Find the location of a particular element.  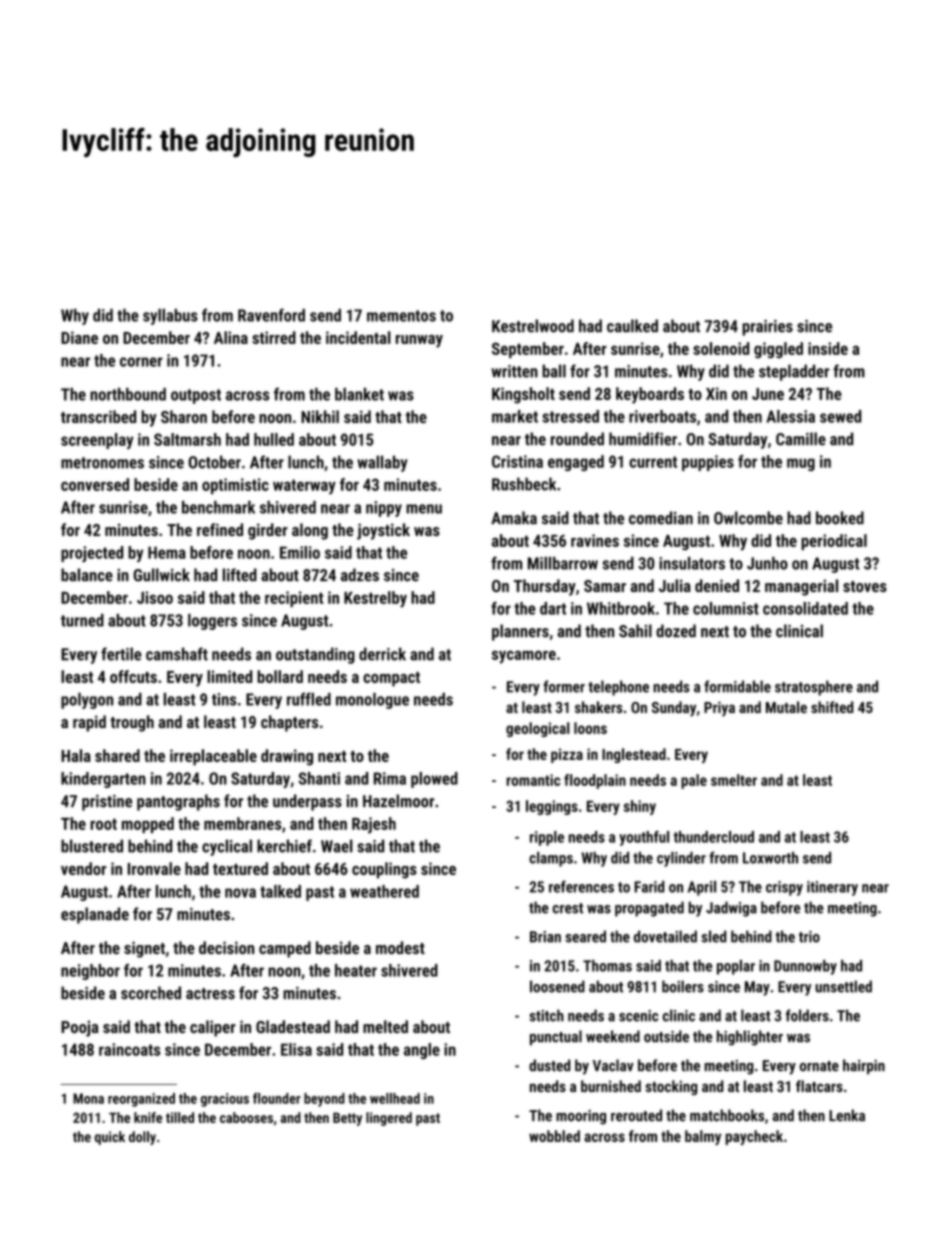

neighbor is located at coordinates (90, 972).
